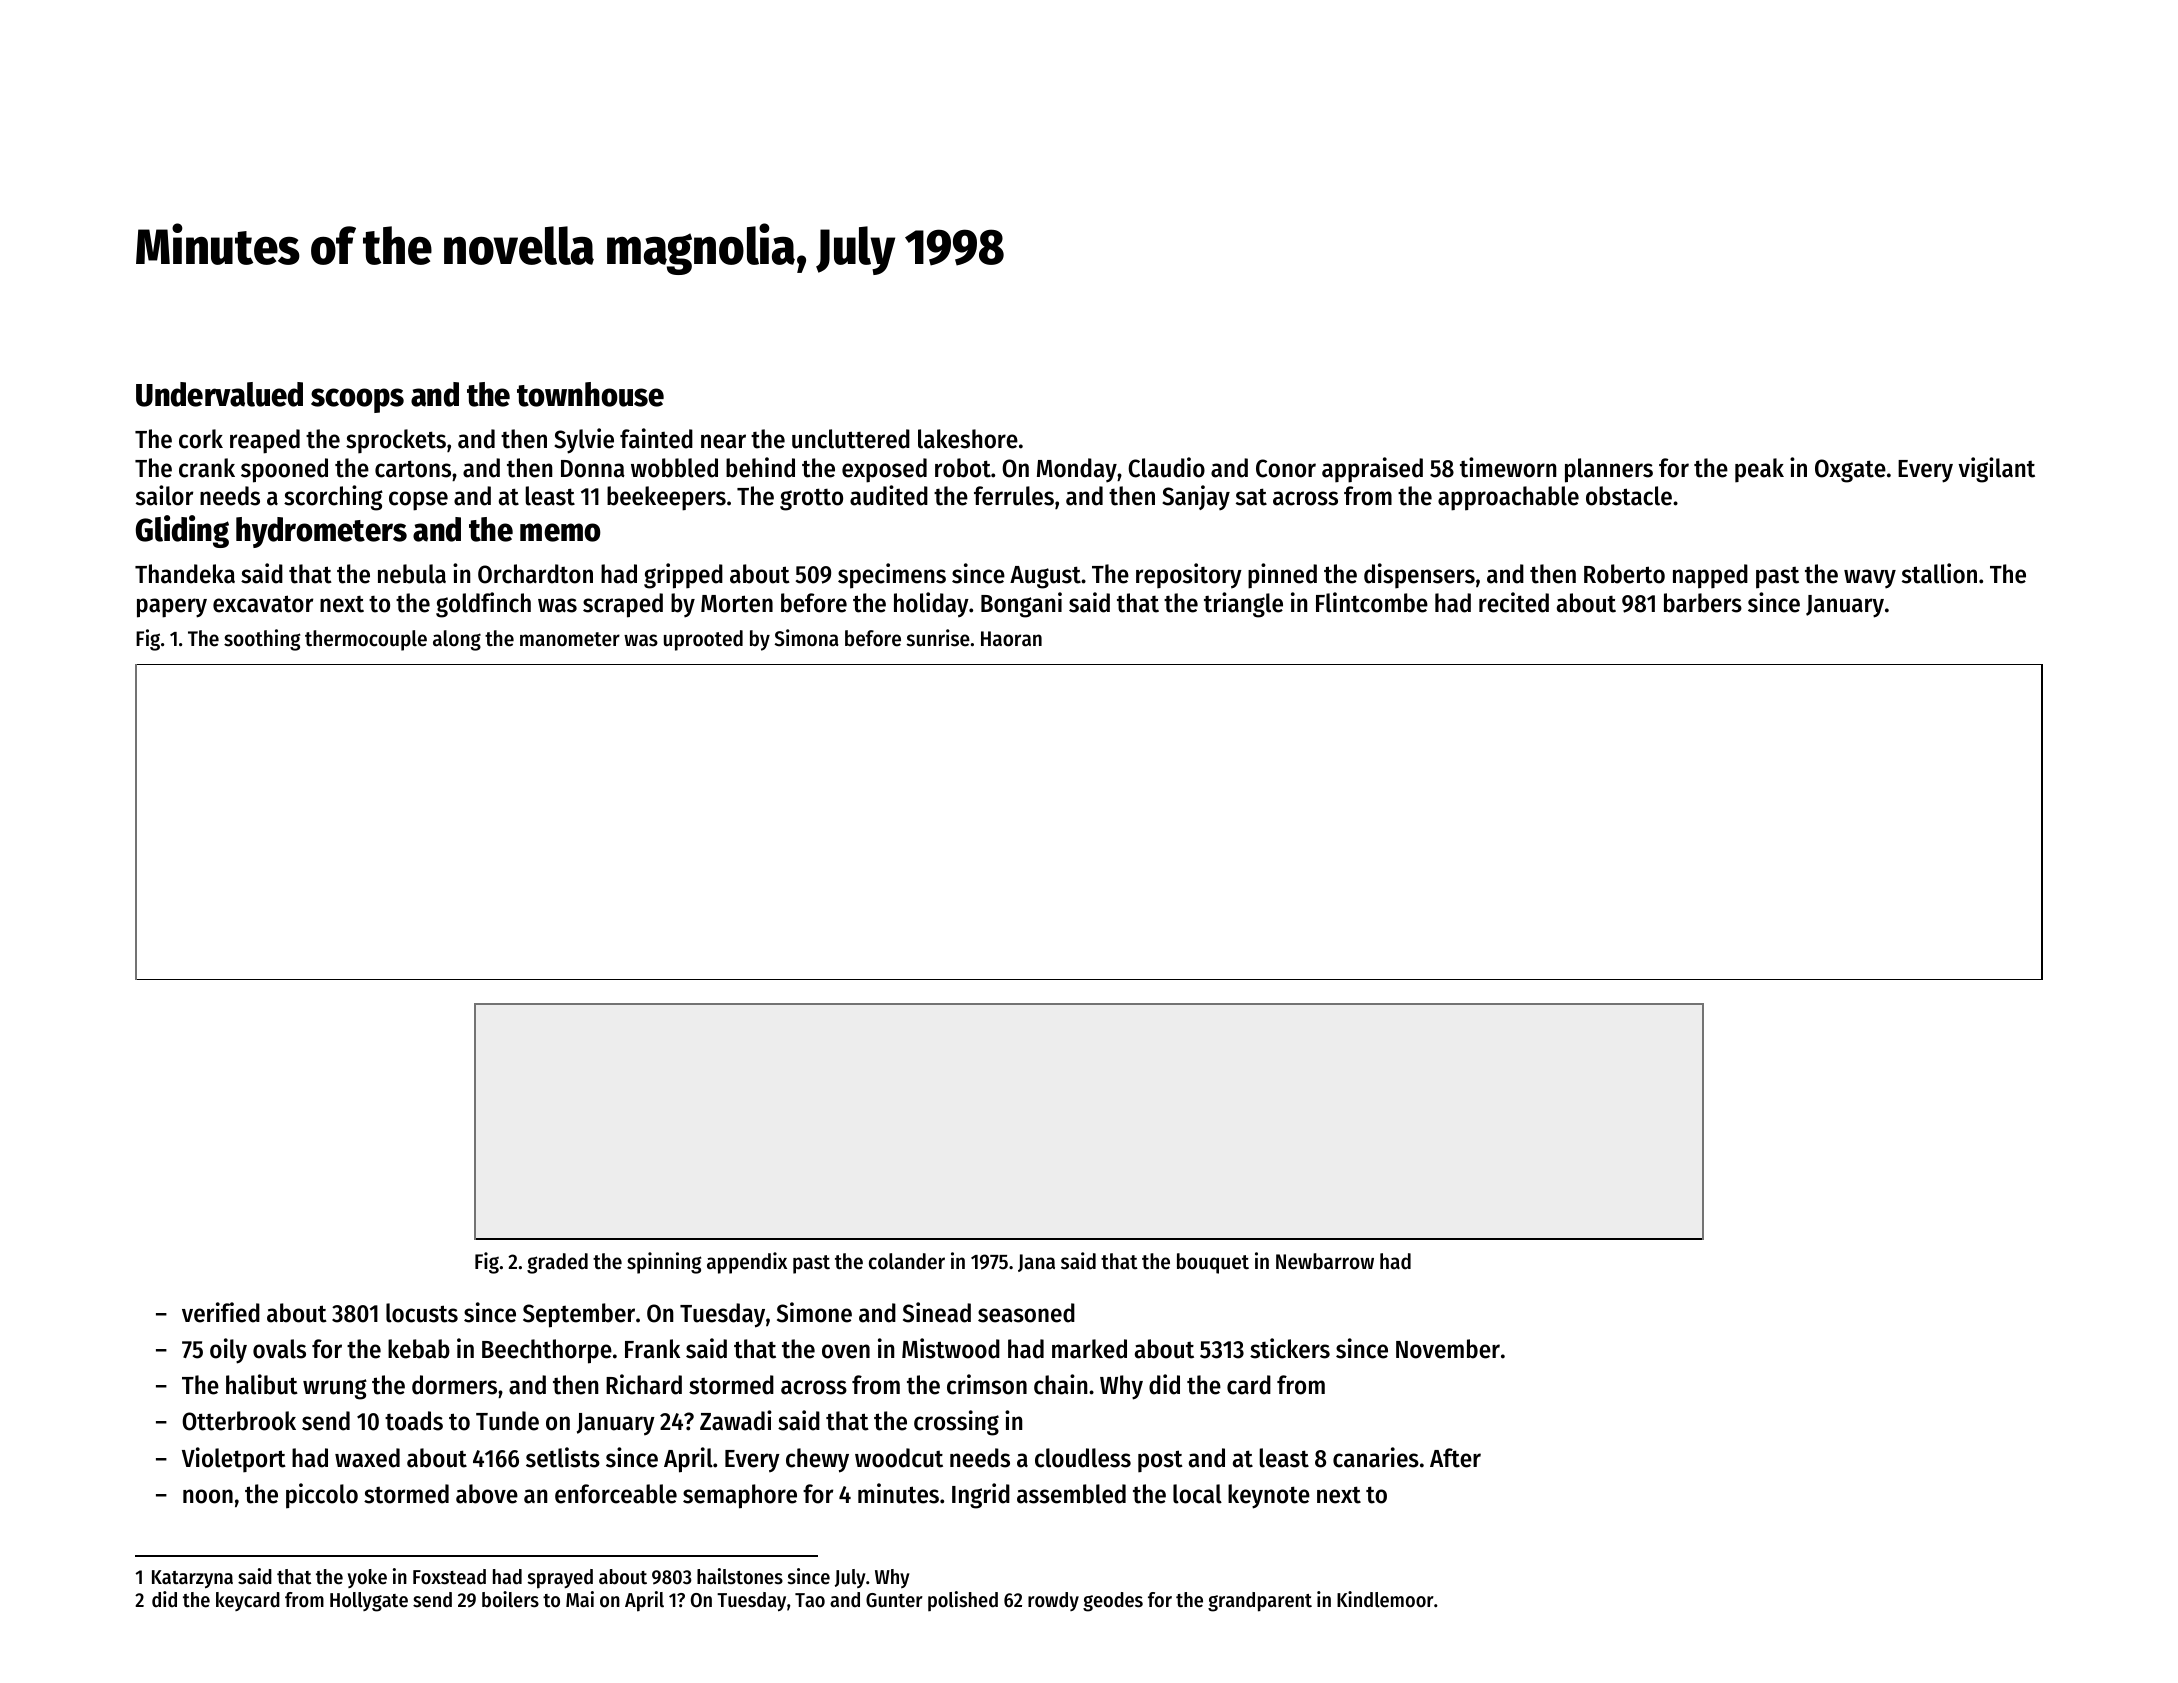  I want to click on excavator, so click(263, 604).
